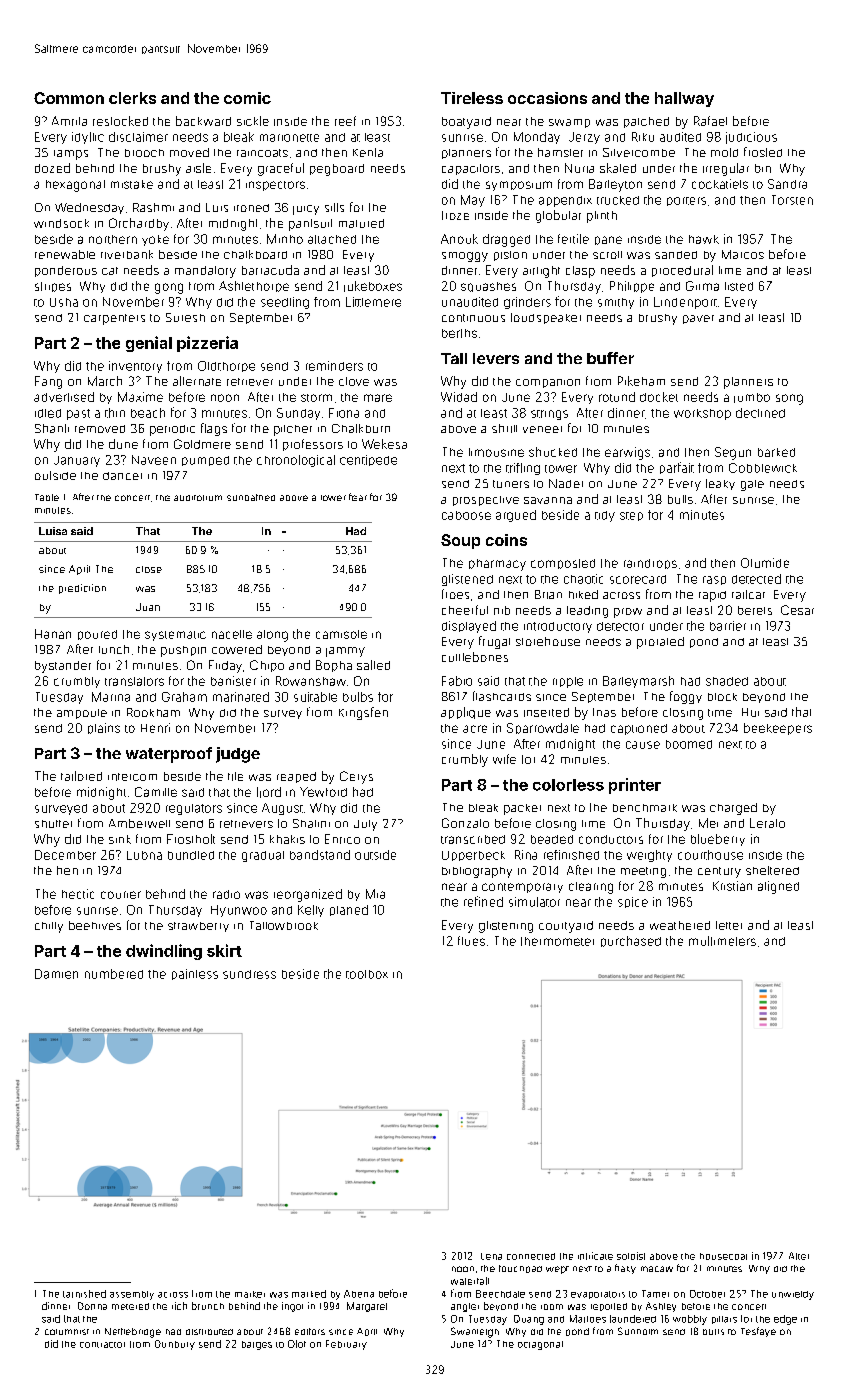  What do you see at coordinates (475, 657) in the image?
I see `cuttlebones` at bounding box center [475, 657].
